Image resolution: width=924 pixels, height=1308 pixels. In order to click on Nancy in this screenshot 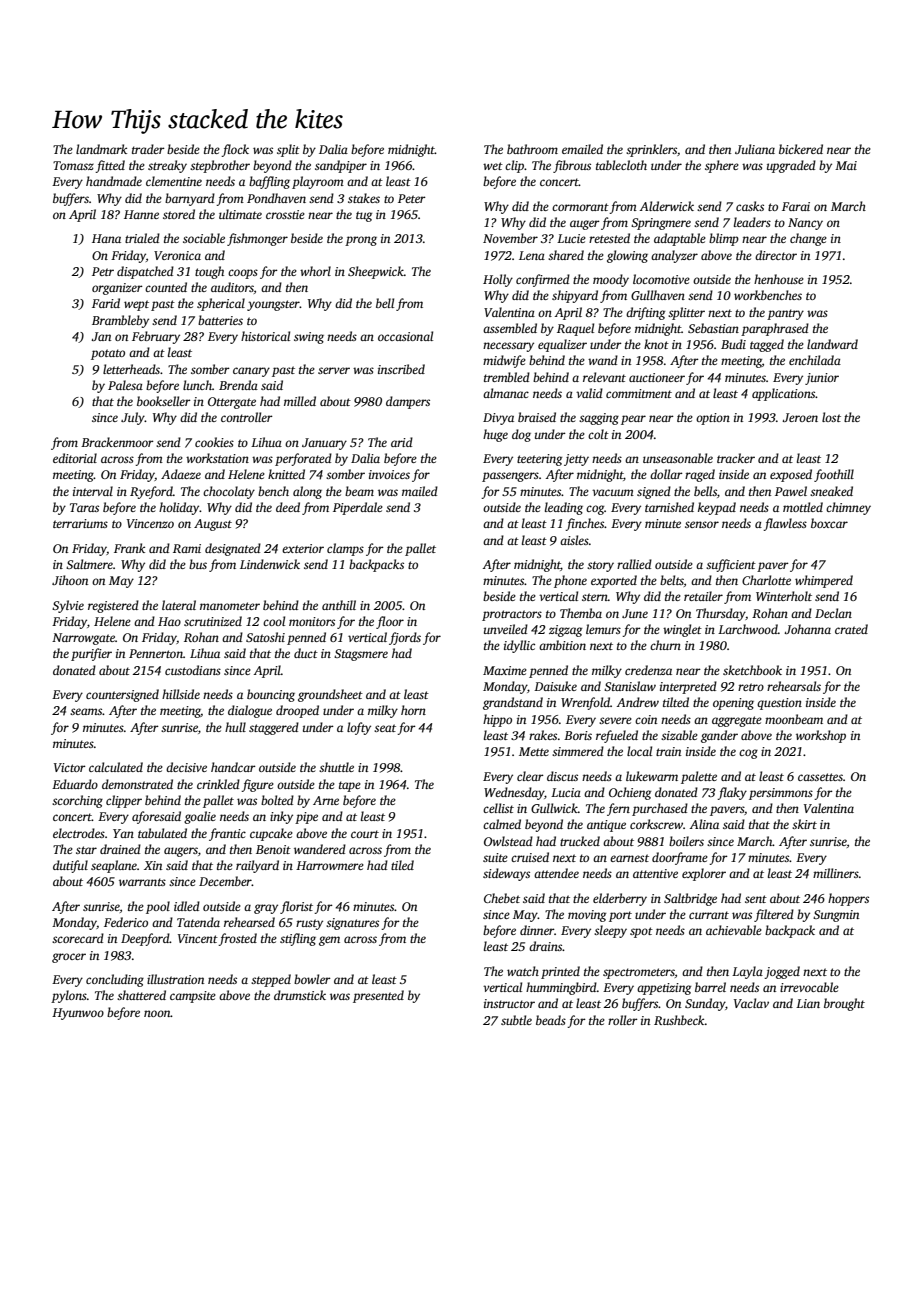, I will do `click(805, 224)`.
